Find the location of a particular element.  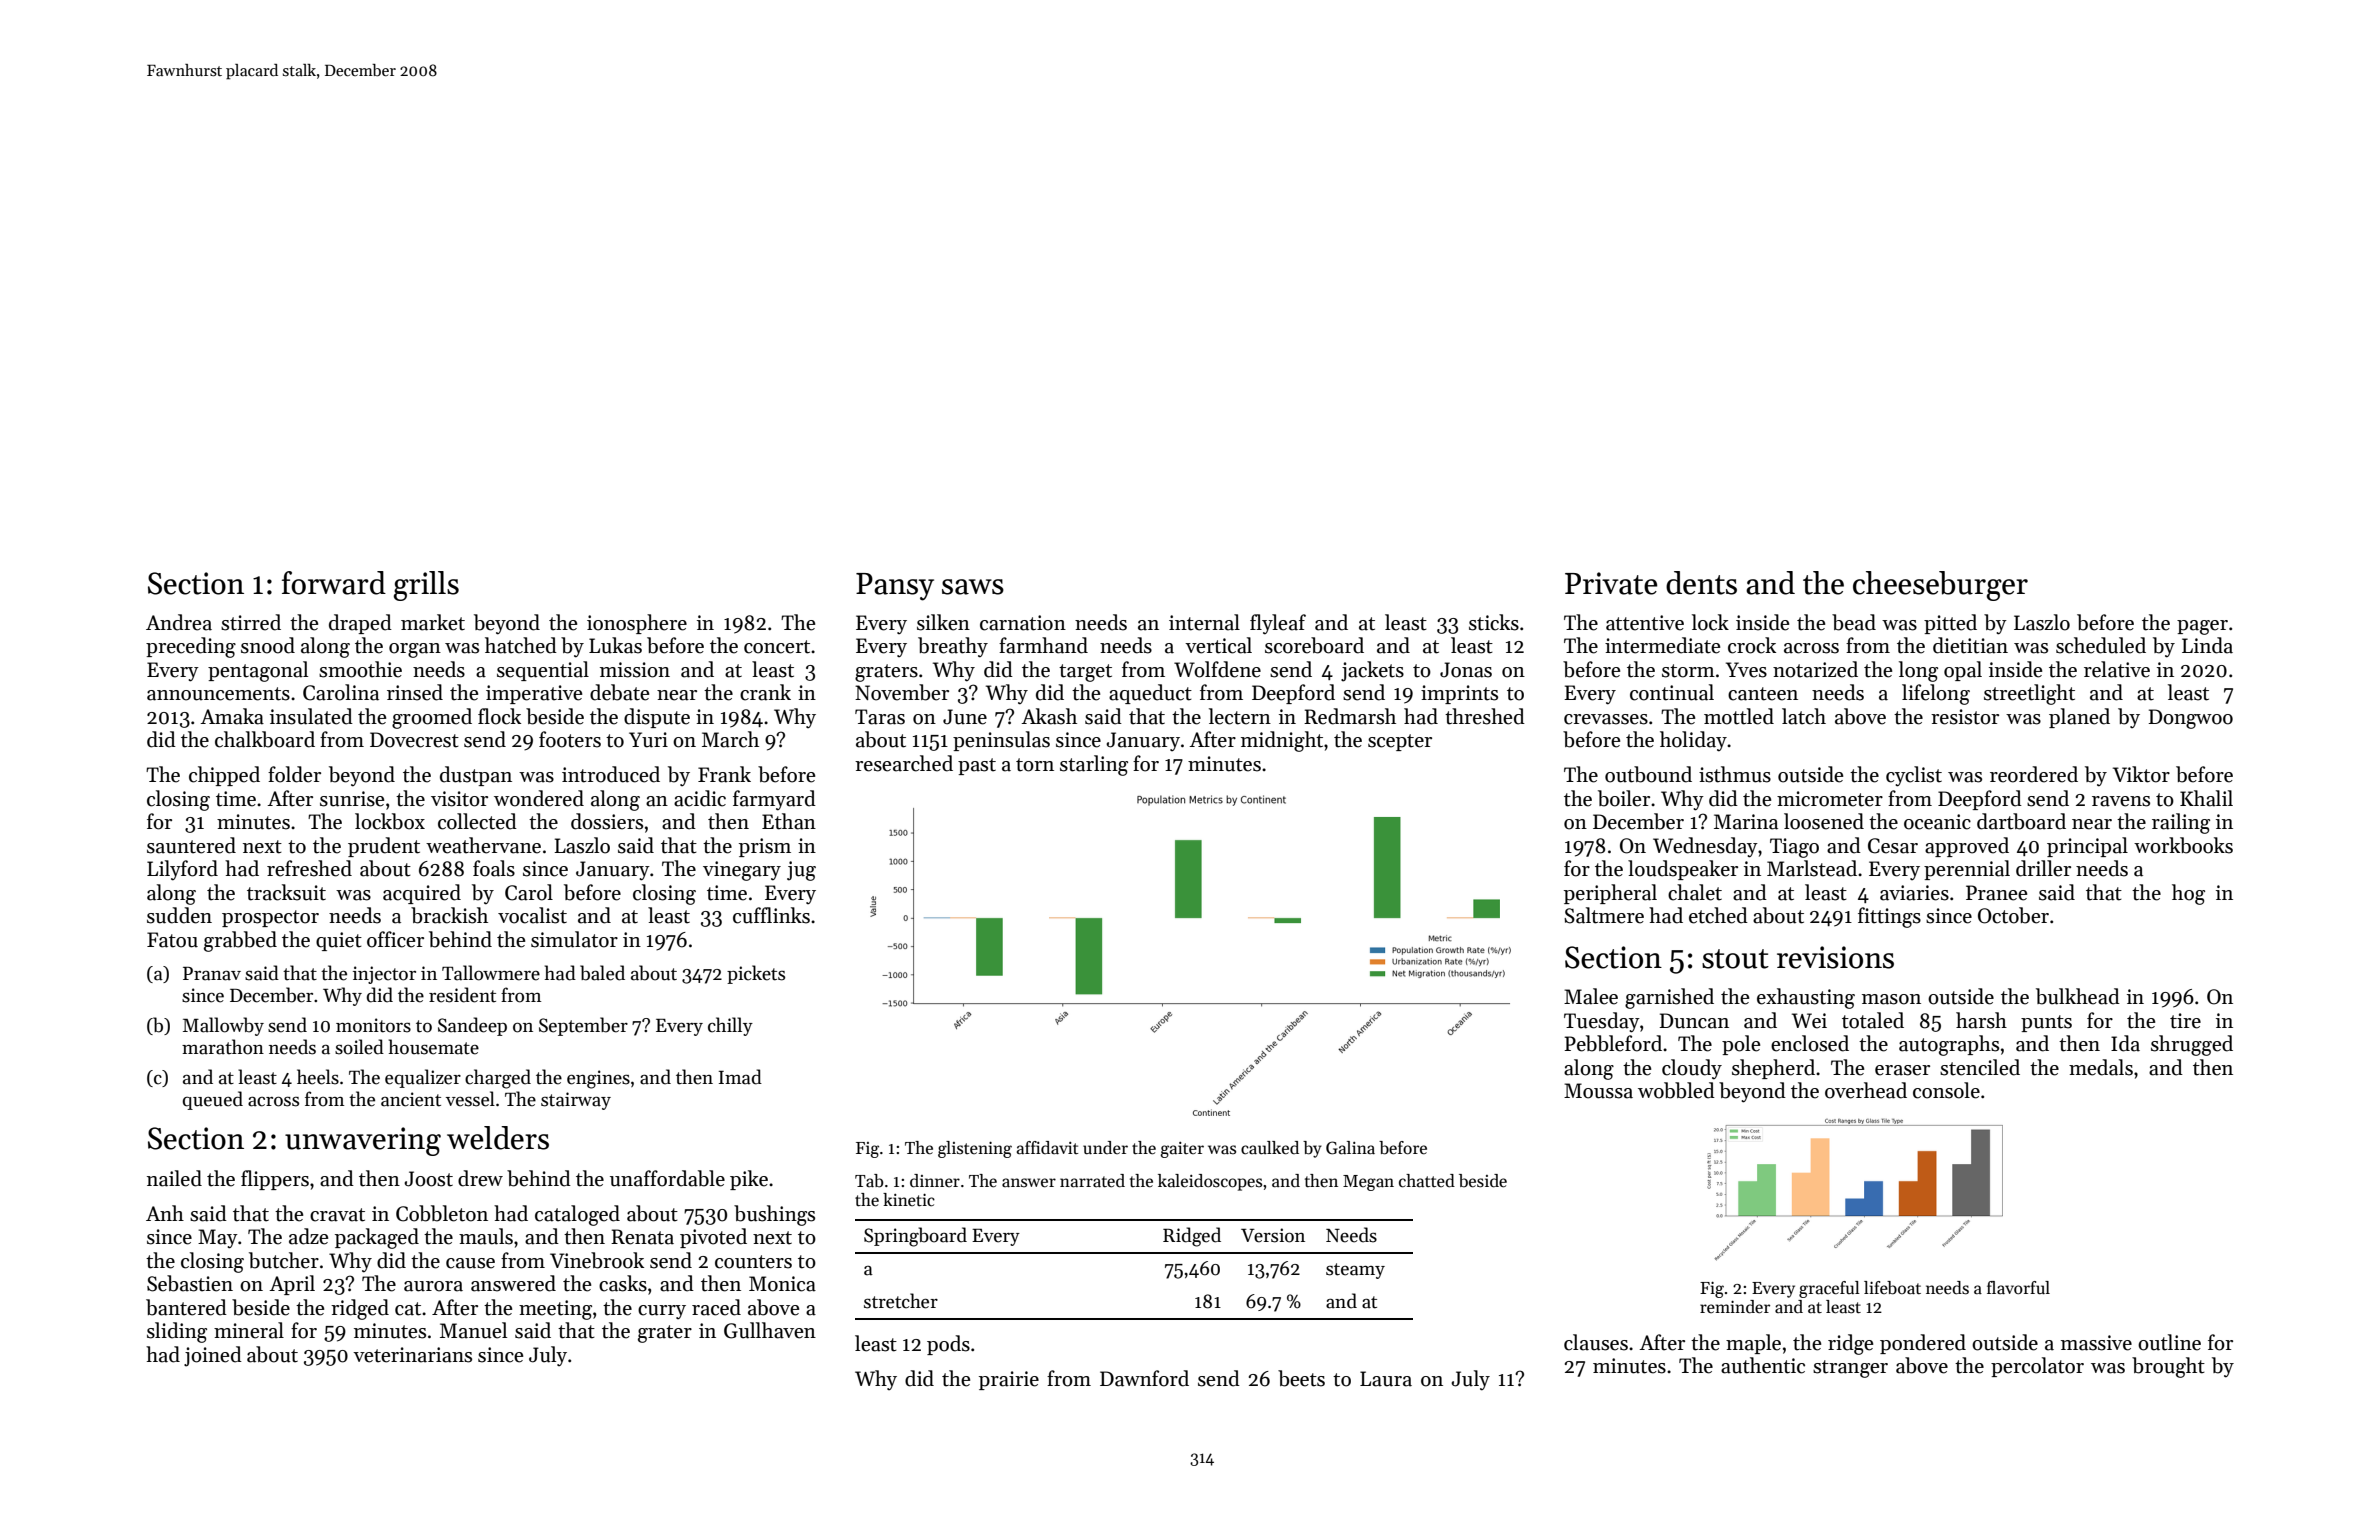

cheeseburger is located at coordinates (1940, 586).
